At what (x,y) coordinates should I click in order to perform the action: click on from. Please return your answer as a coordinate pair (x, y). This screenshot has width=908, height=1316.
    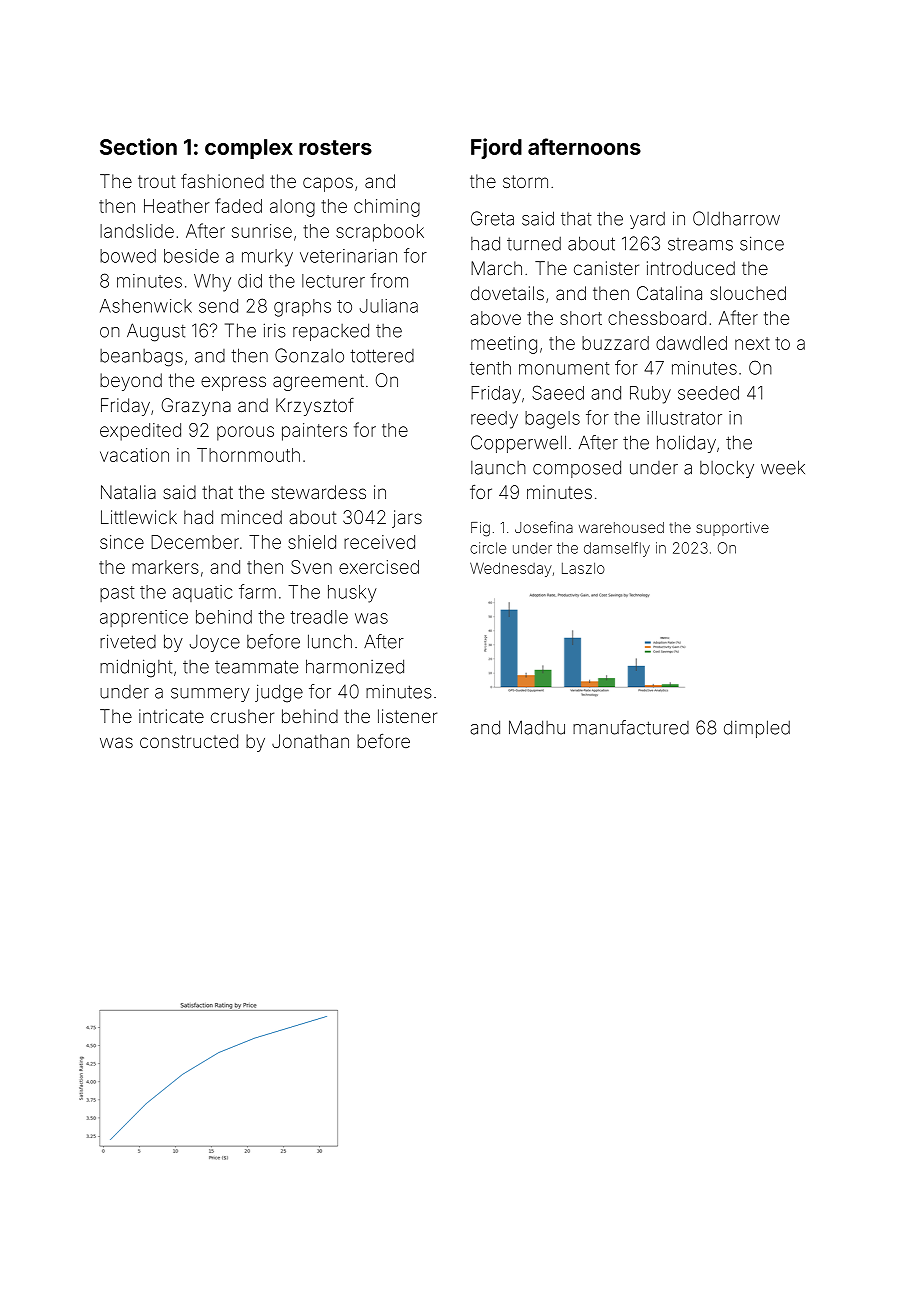
    Looking at the image, I should click on (389, 280).
